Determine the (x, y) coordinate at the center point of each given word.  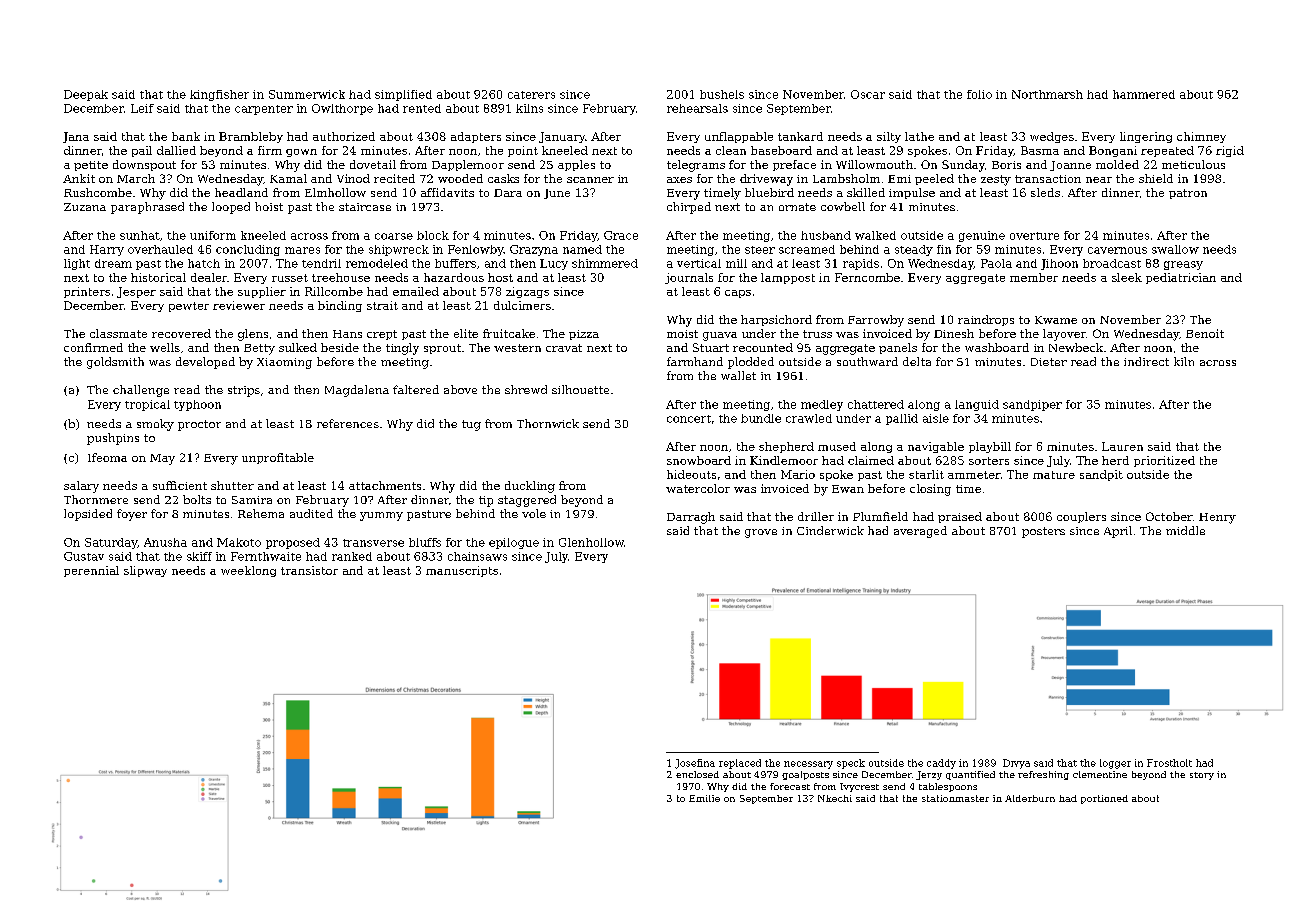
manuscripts (462, 571)
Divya (1016, 764)
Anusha (165, 542)
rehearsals (697, 108)
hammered (1144, 94)
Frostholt (1169, 763)
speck (851, 764)
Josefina (695, 764)
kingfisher (219, 95)
